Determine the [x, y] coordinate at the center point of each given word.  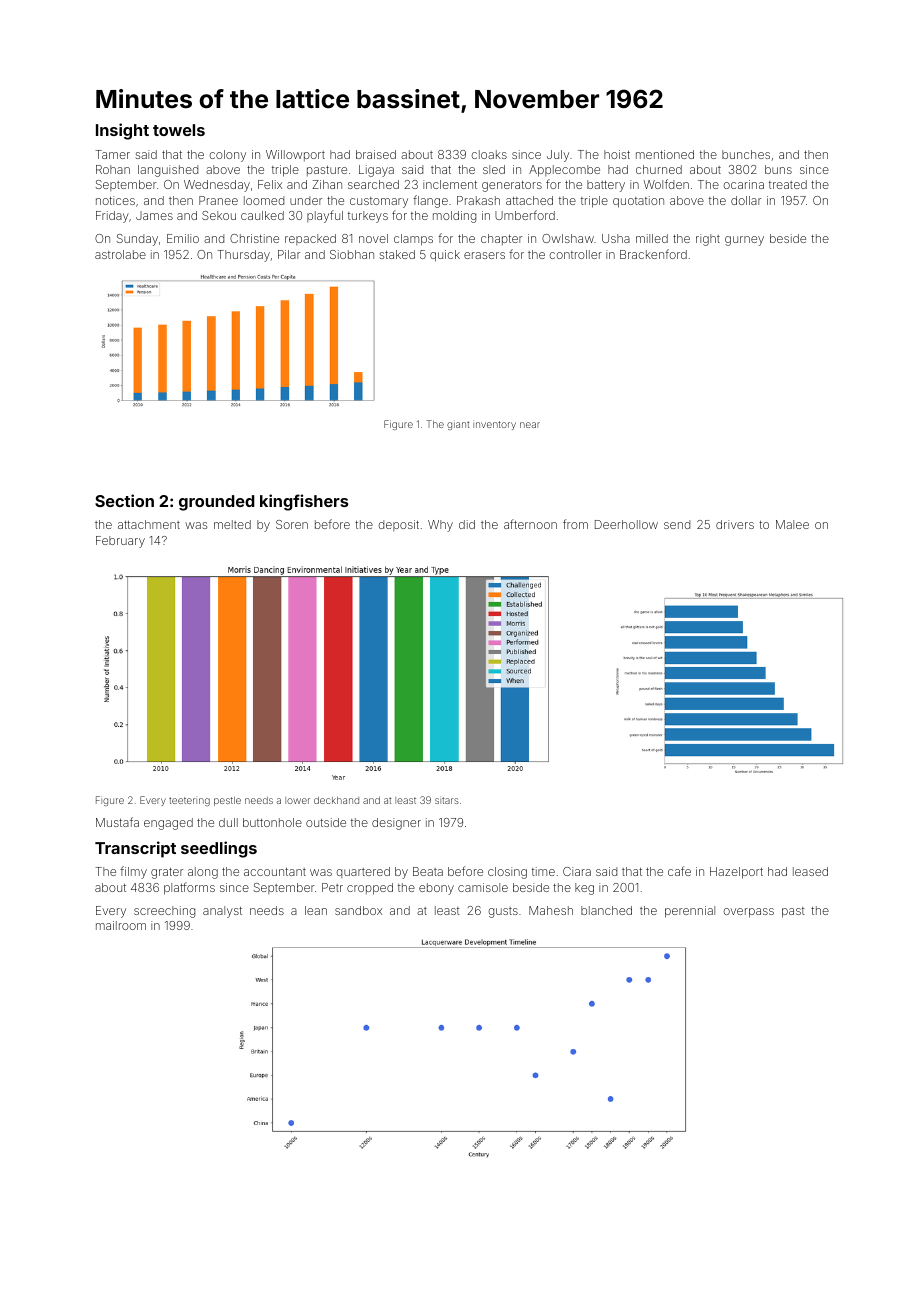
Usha [616, 238]
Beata [428, 871]
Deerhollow [626, 524]
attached [529, 200]
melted [232, 524]
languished [168, 171]
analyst [222, 912]
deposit [398, 525]
